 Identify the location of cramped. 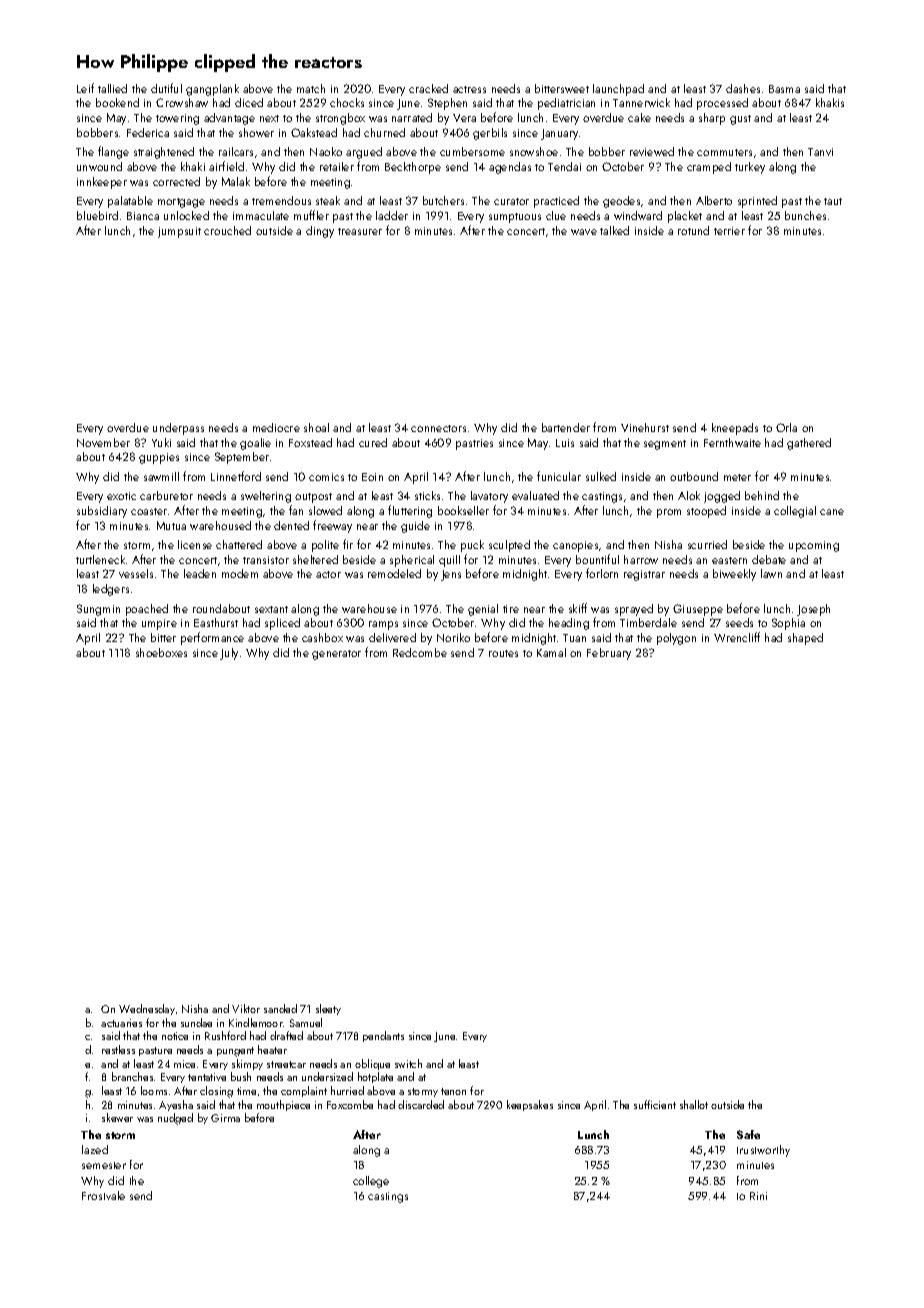
(709, 168).
